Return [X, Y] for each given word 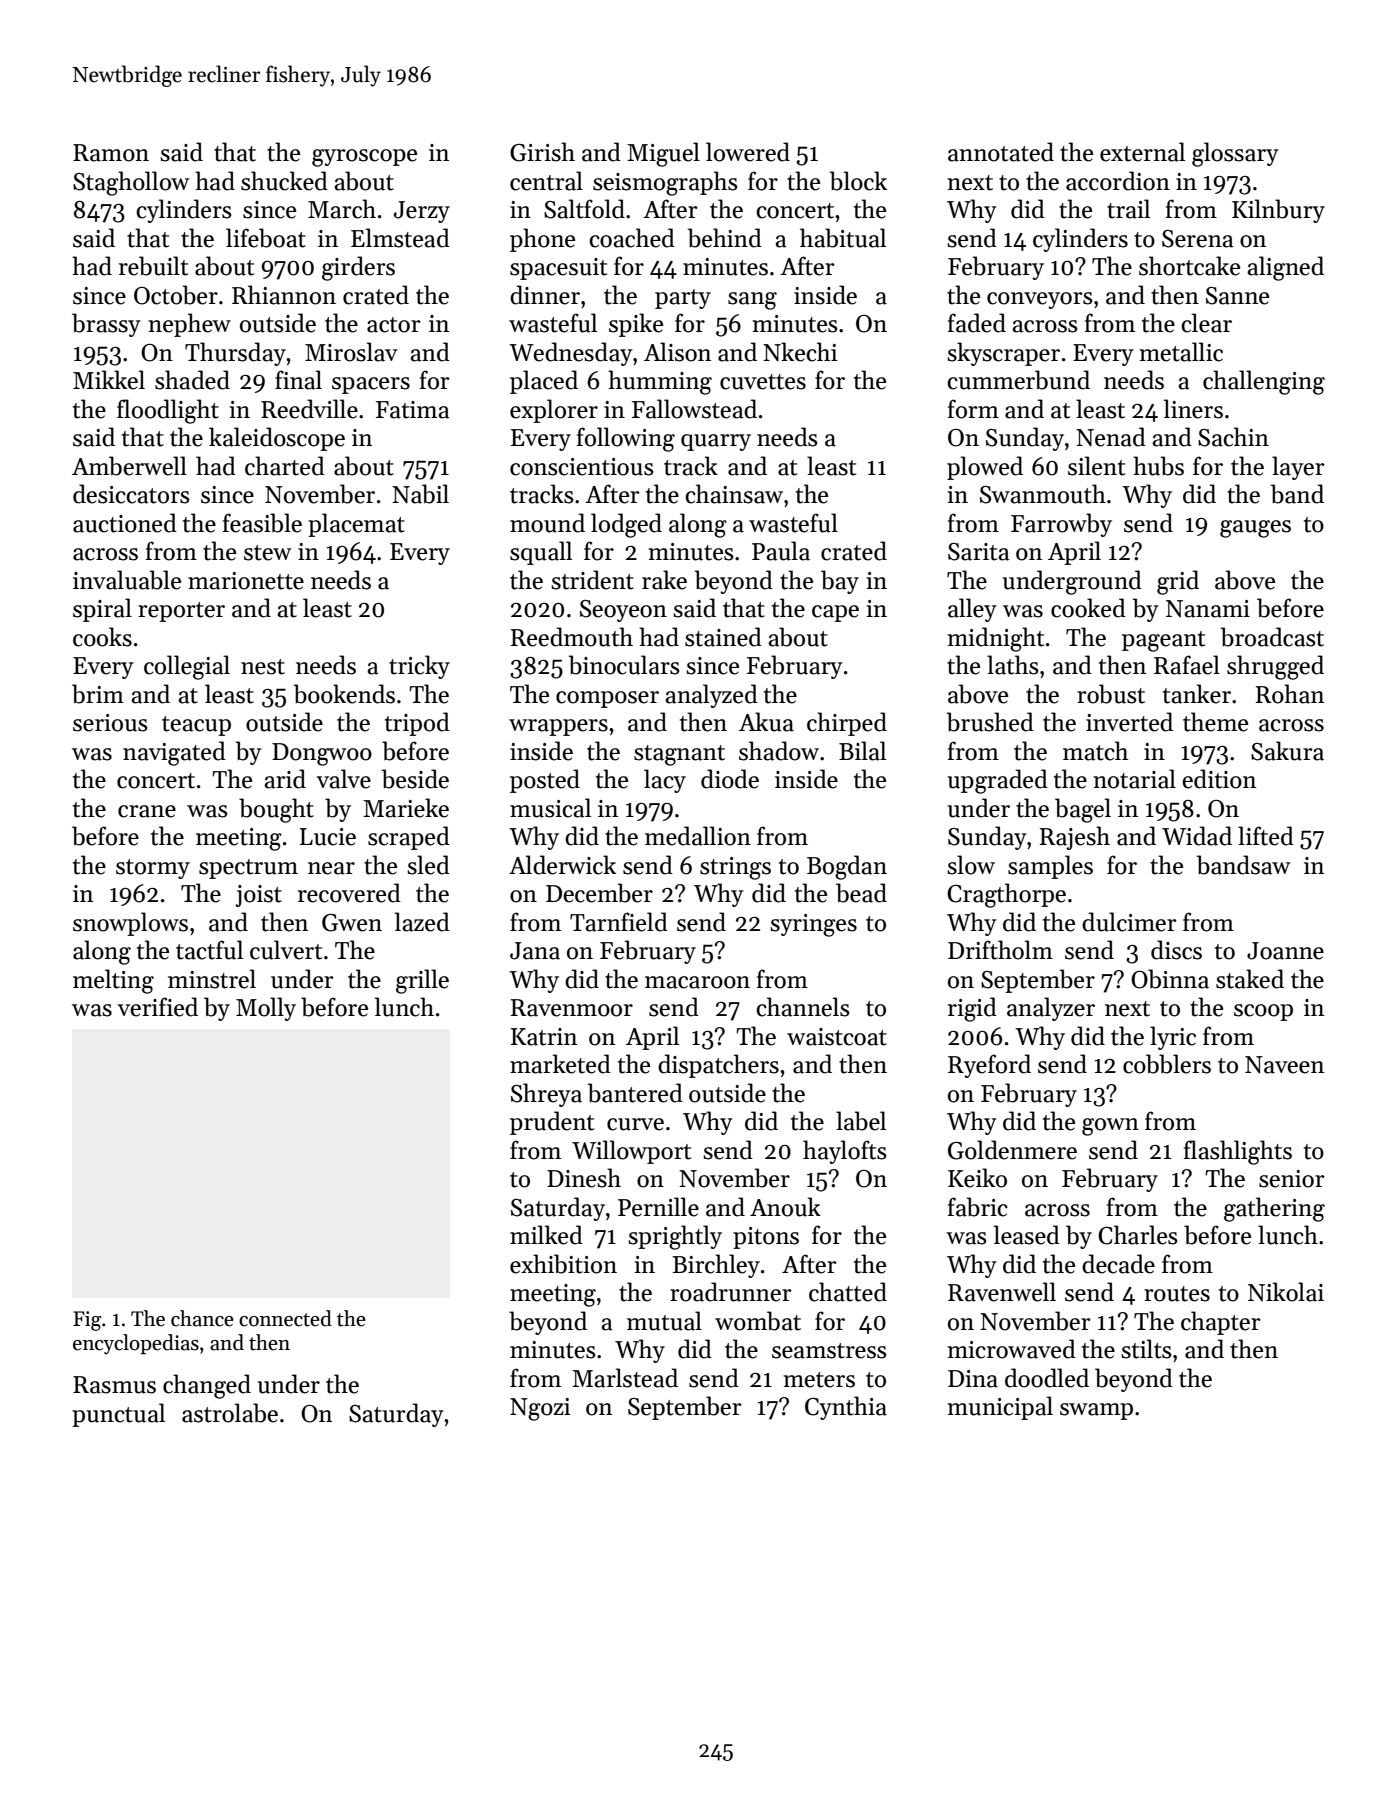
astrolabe [230, 1413]
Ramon [111, 153]
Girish [542, 152]
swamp [1096, 1411]
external [1142, 152]
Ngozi [540, 1409]
